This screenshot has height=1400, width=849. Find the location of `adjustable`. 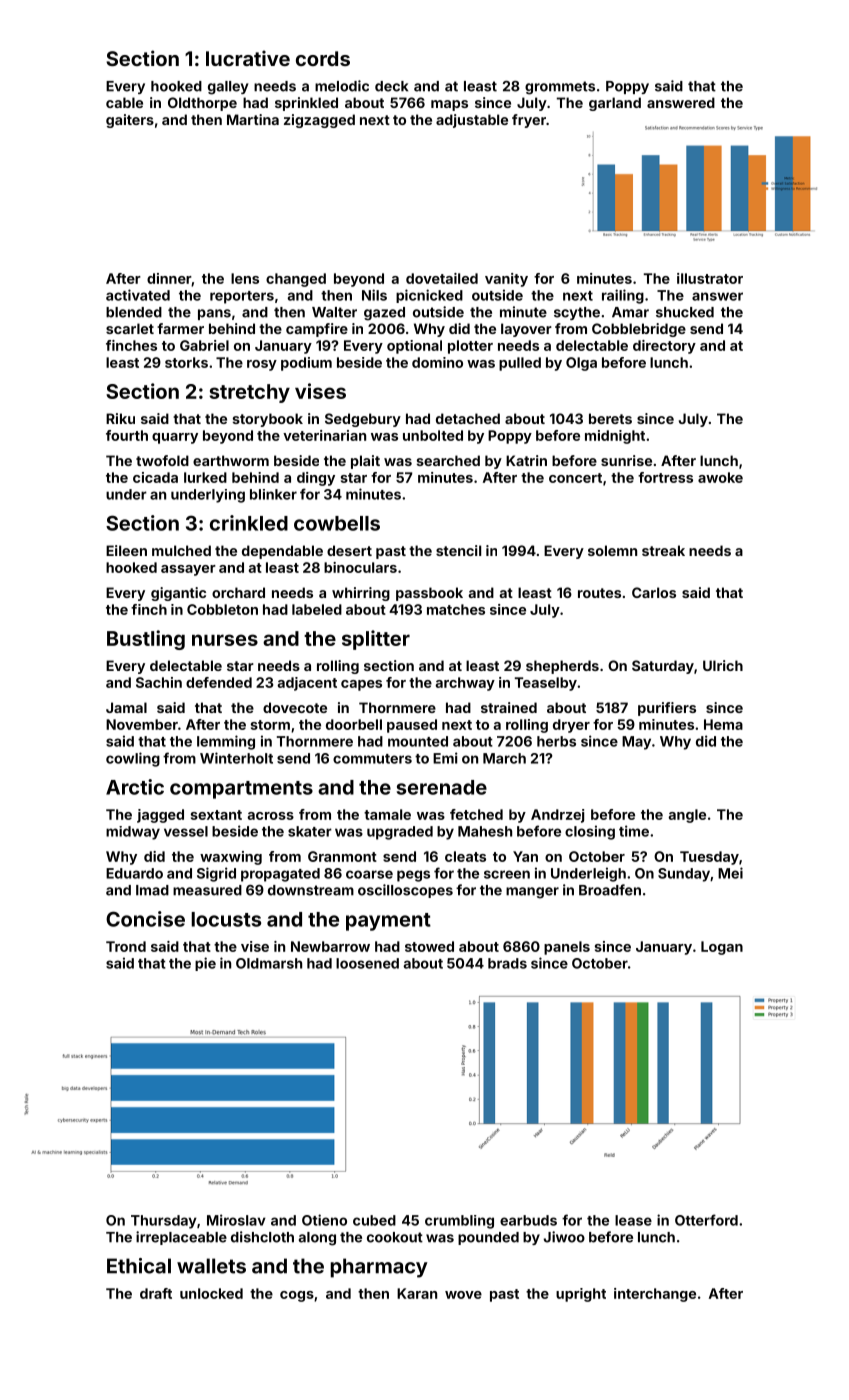

adjustable is located at coordinates (472, 121).
